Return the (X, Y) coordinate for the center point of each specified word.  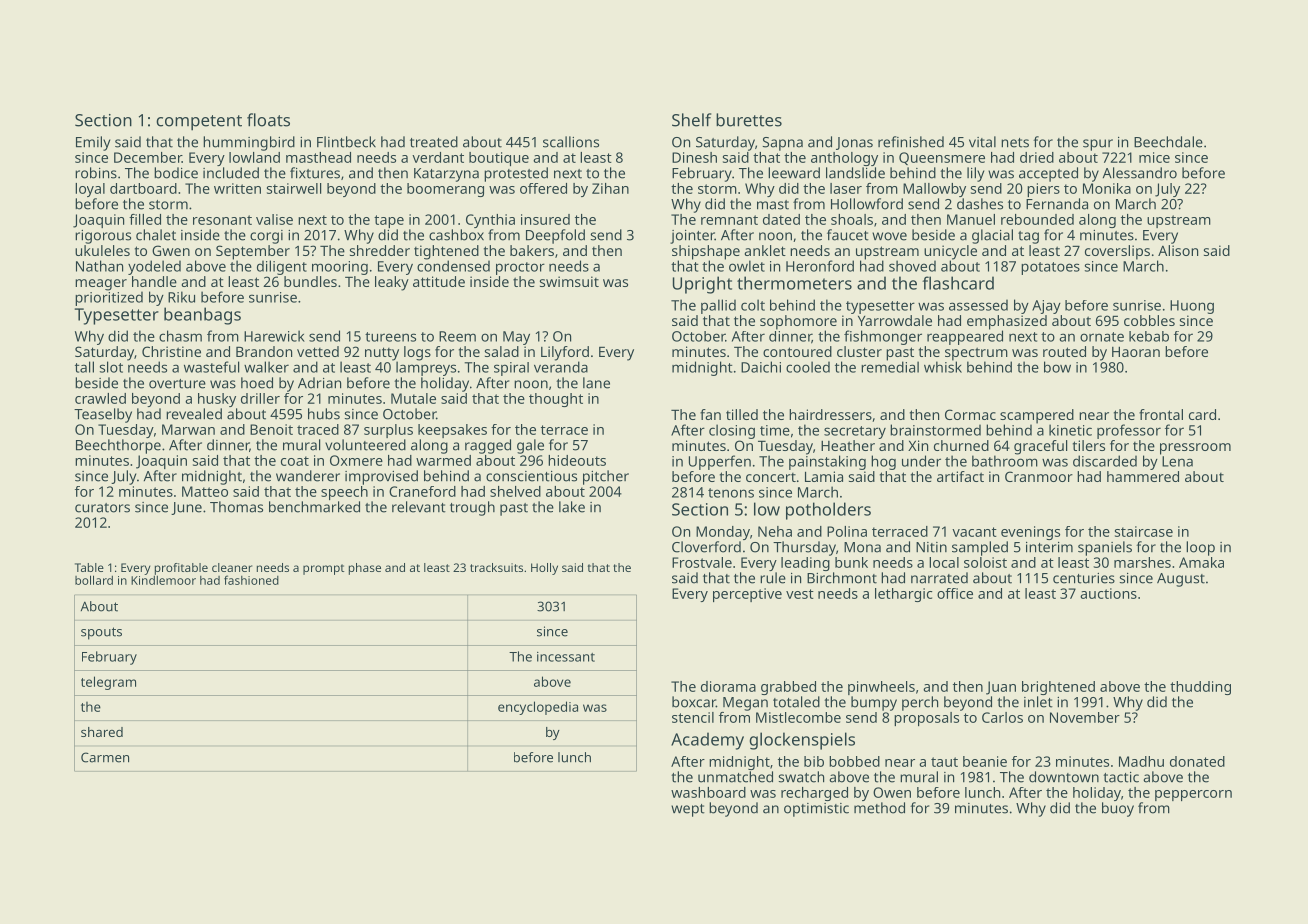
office (955, 593)
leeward (794, 173)
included (231, 173)
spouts (101, 633)
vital (982, 142)
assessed (978, 305)
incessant (566, 657)
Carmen (105, 757)
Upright (702, 285)
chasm (180, 336)
